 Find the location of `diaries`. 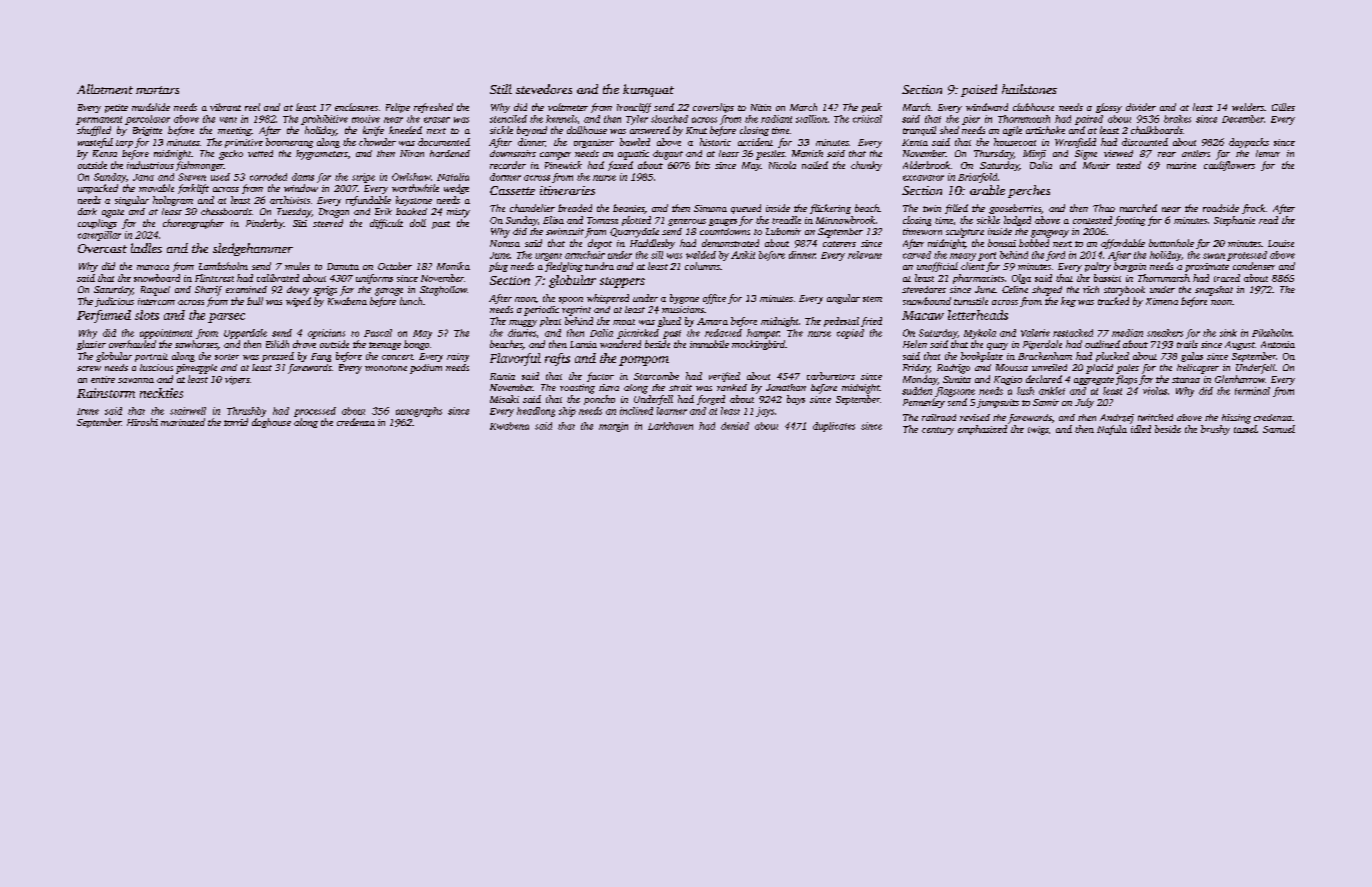

diaries is located at coordinates (522, 333).
